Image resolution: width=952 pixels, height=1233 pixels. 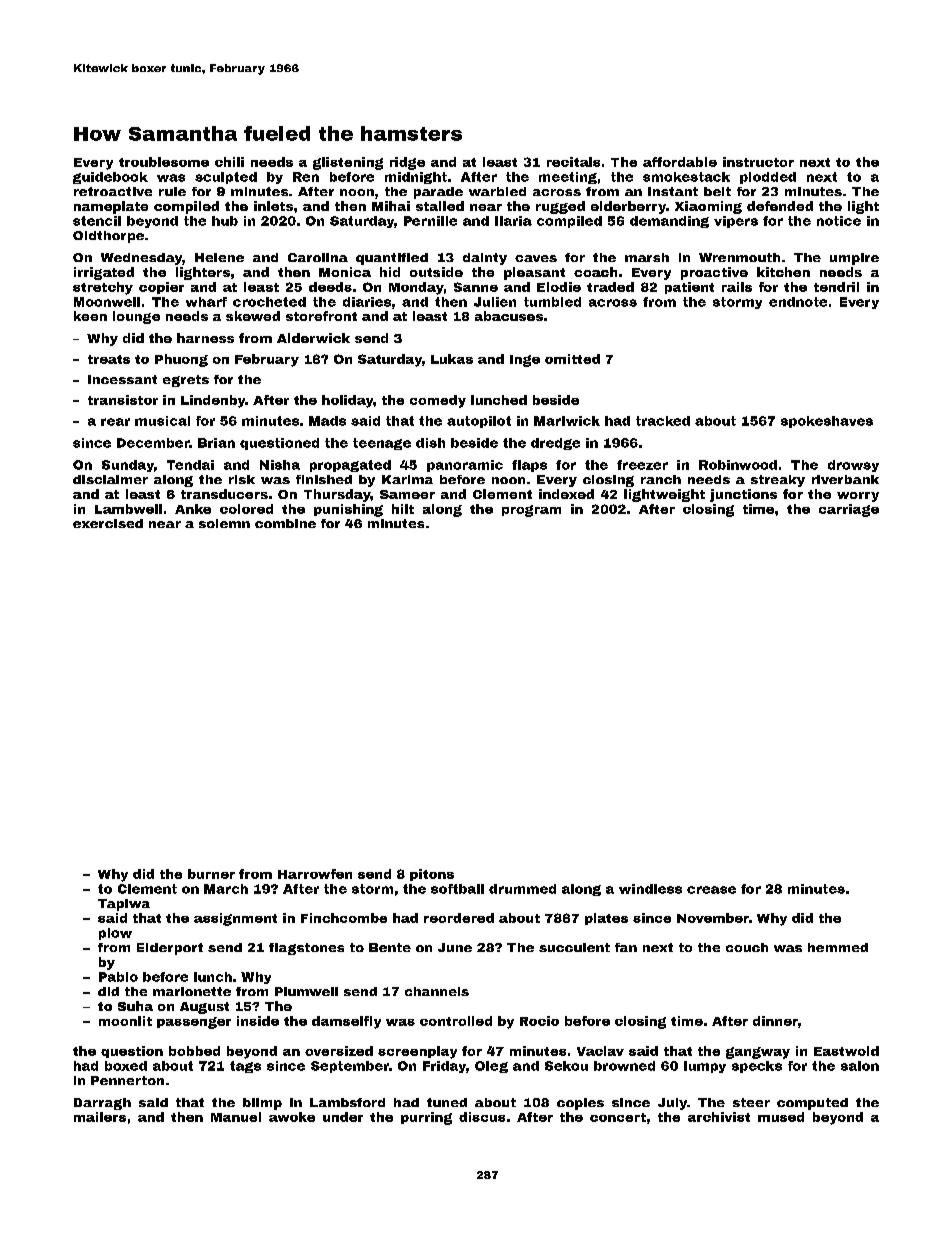 I want to click on recitals, so click(x=573, y=162).
